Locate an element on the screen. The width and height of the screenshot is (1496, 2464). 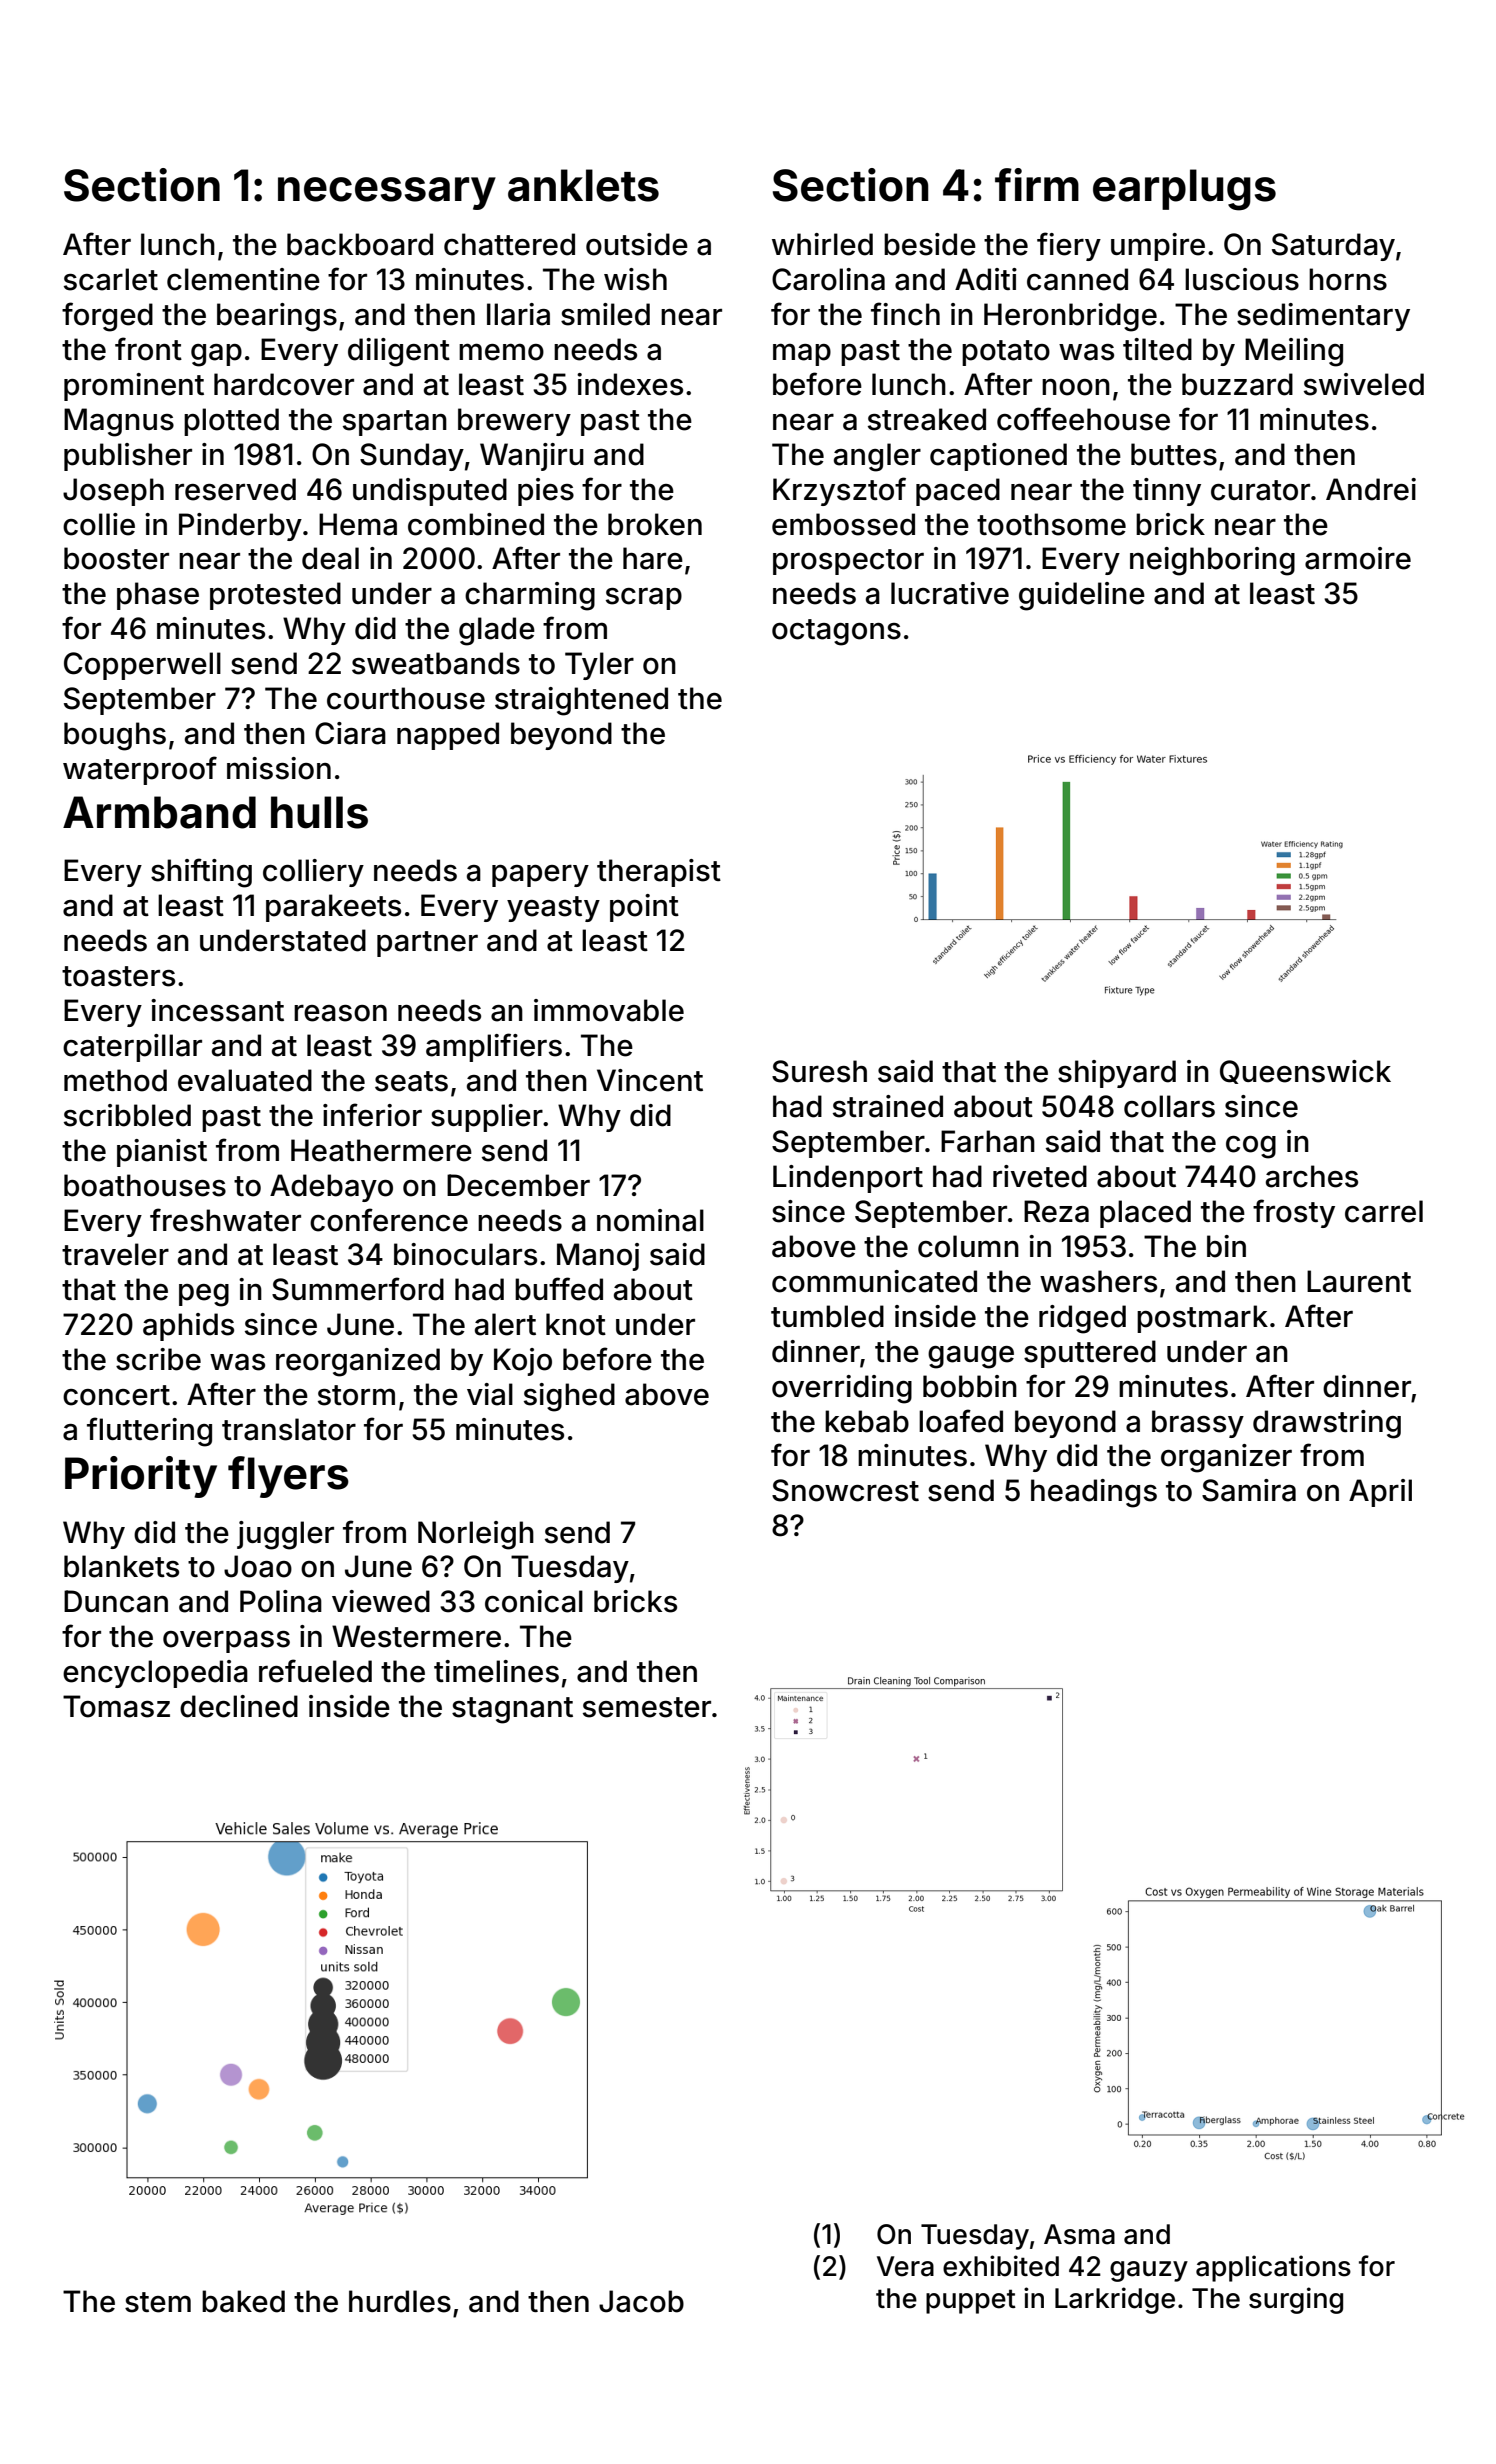
Asma is located at coordinates (1079, 2234).
